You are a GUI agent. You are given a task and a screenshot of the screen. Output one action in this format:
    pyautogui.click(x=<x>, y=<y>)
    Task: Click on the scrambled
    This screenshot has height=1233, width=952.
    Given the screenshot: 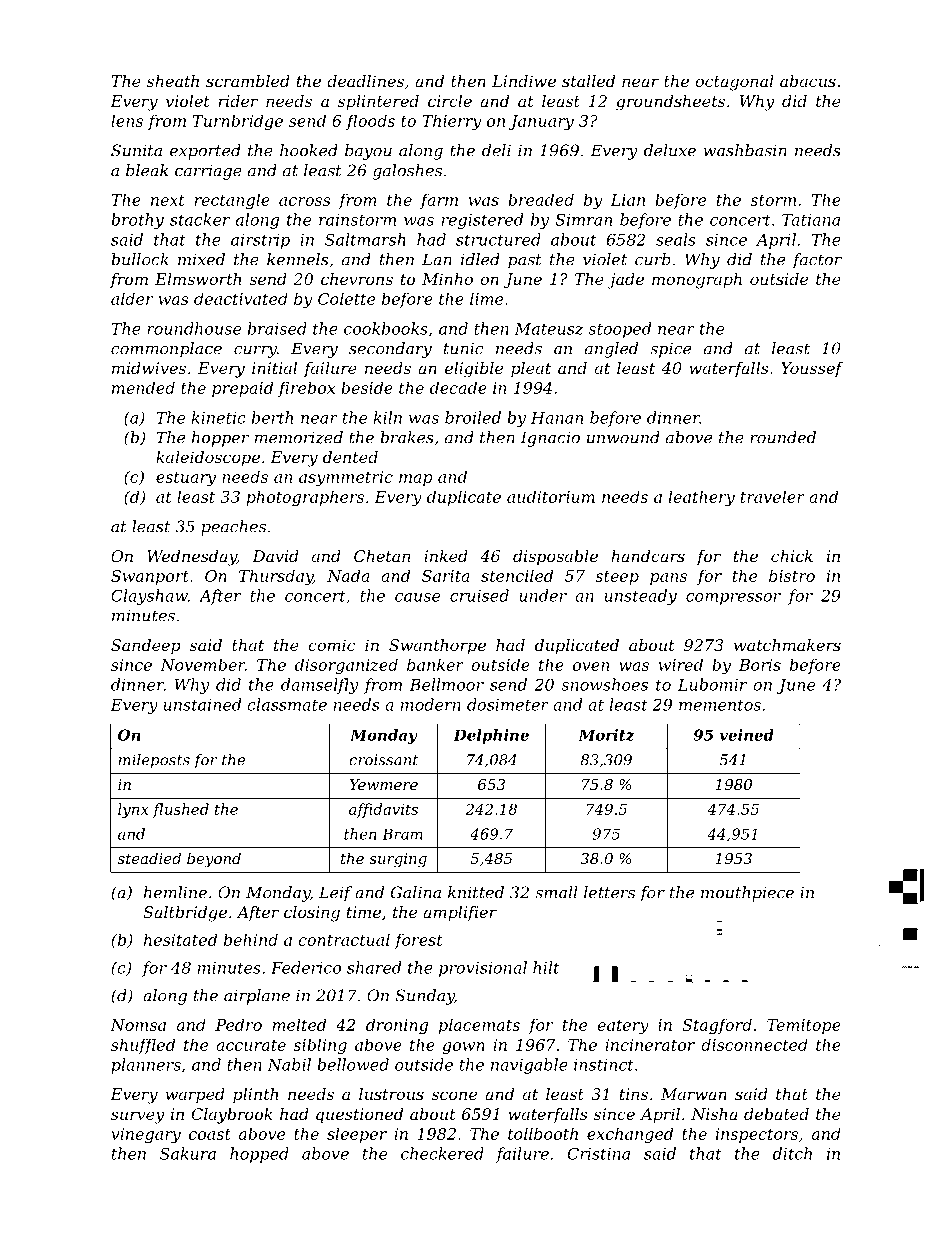 What is the action you would take?
    pyautogui.click(x=248, y=81)
